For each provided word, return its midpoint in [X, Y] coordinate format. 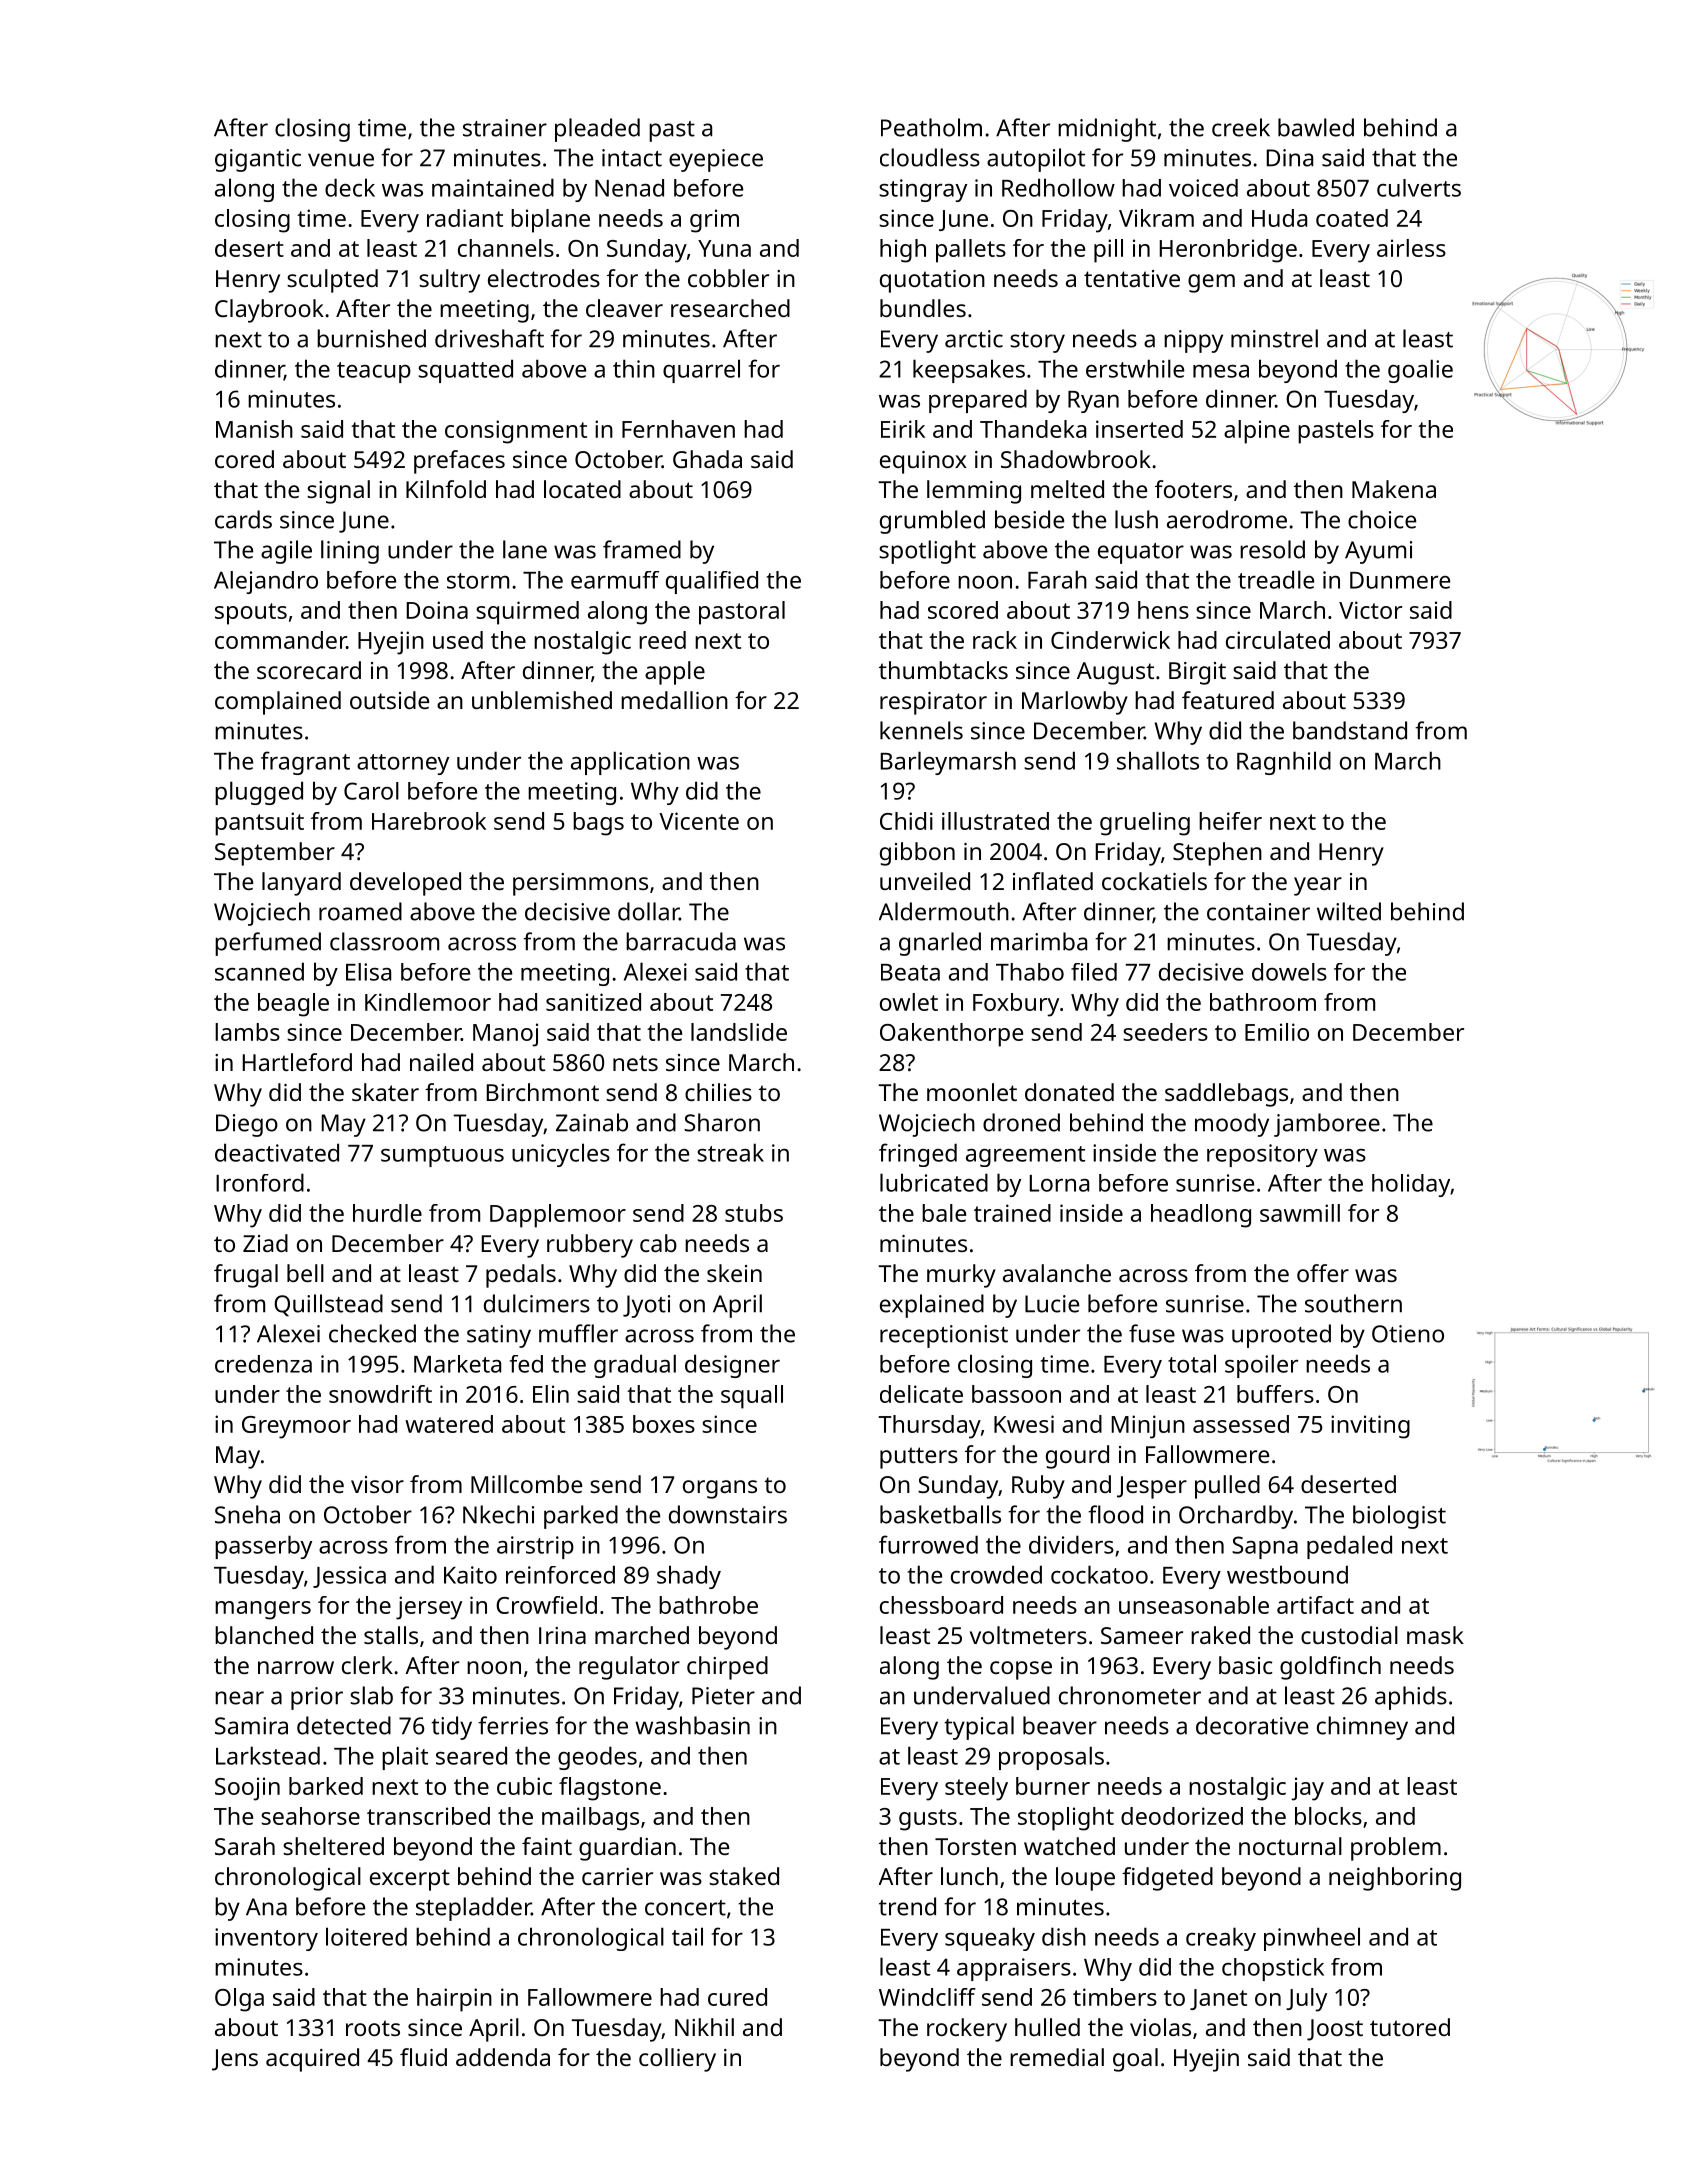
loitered [366, 1936]
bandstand [1350, 730]
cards [243, 519]
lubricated [934, 1182]
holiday [1411, 1185]
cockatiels [1154, 881]
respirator [933, 703]
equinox [923, 462]
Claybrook [269, 311]
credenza [263, 1364]
